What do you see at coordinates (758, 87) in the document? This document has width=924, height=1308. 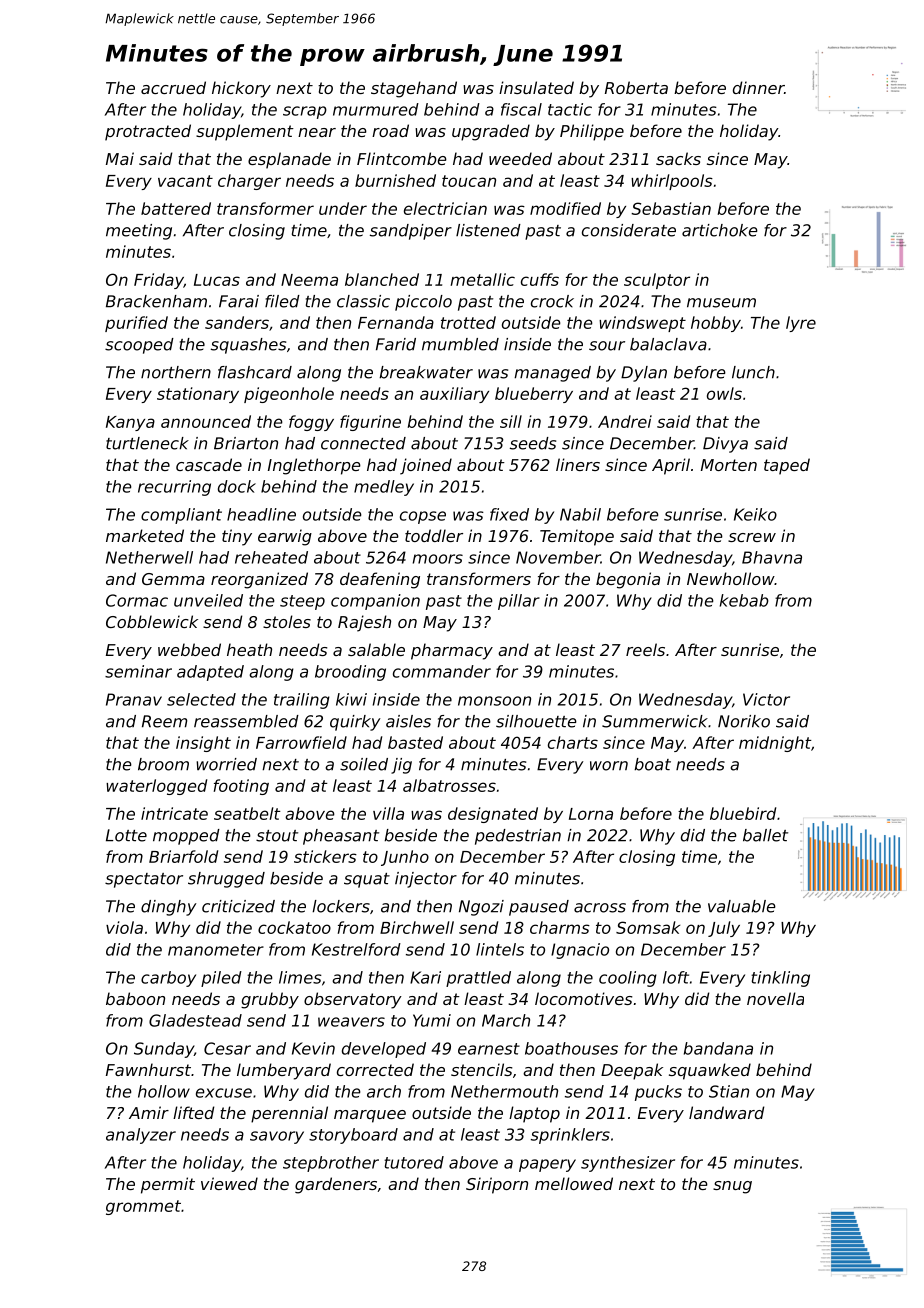 I see `dinner` at bounding box center [758, 87].
